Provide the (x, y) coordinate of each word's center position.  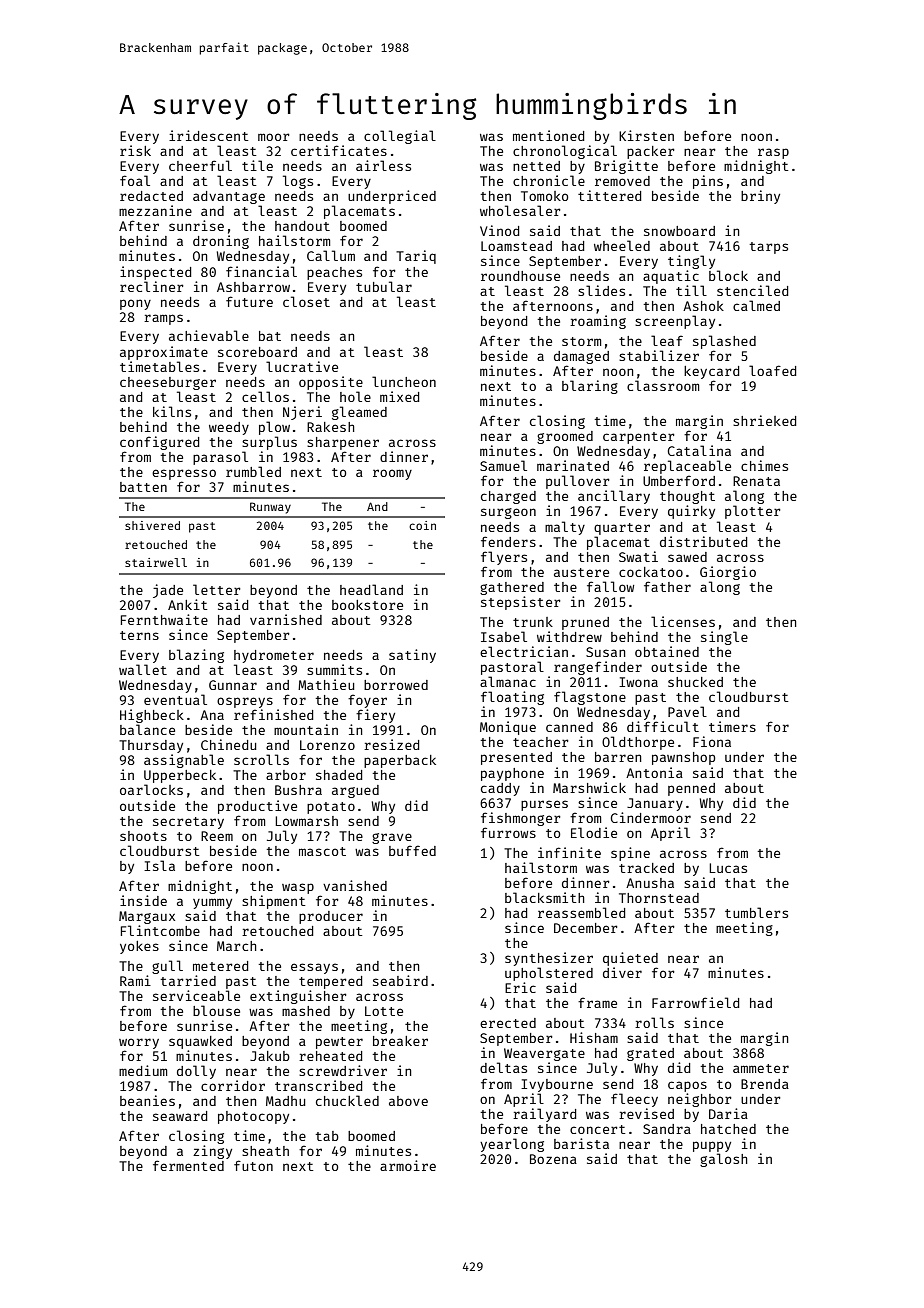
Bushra (298, 790)
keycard (711, 372)
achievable (209, 335)
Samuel (503, 465)
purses (544, 805)
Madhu (285, 1101)
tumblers (756, 912)
